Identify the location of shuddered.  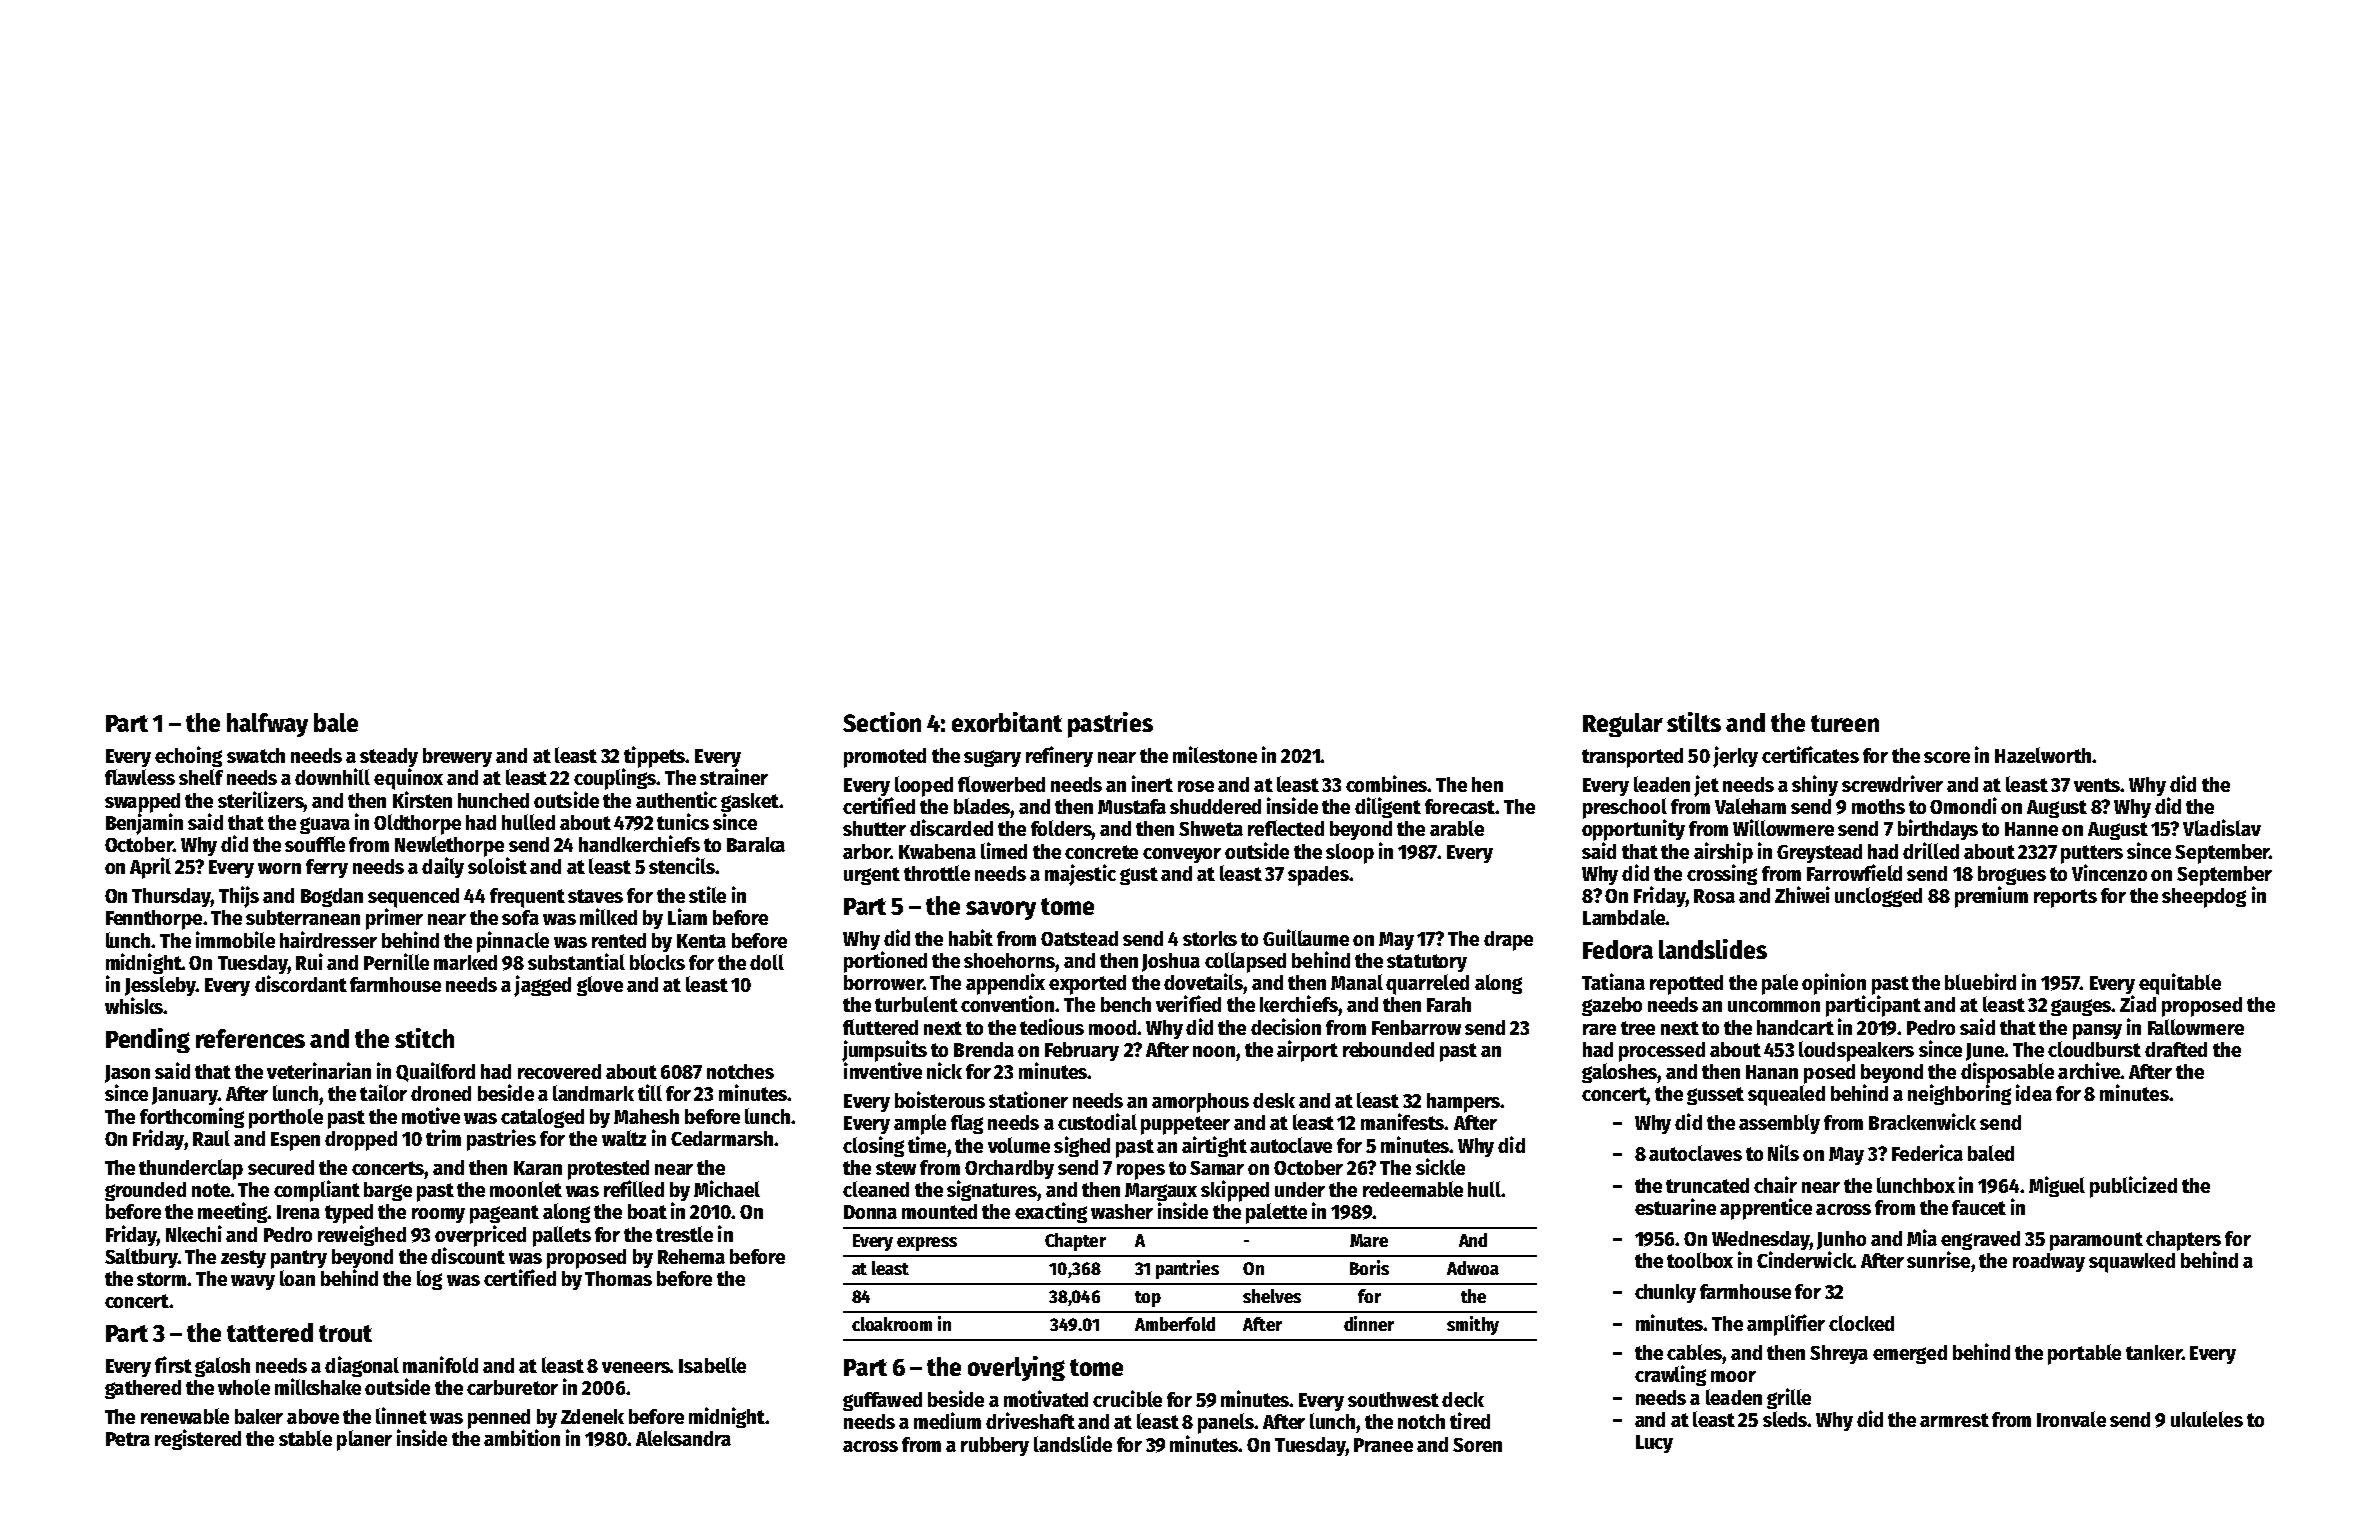
(1215, 806).
